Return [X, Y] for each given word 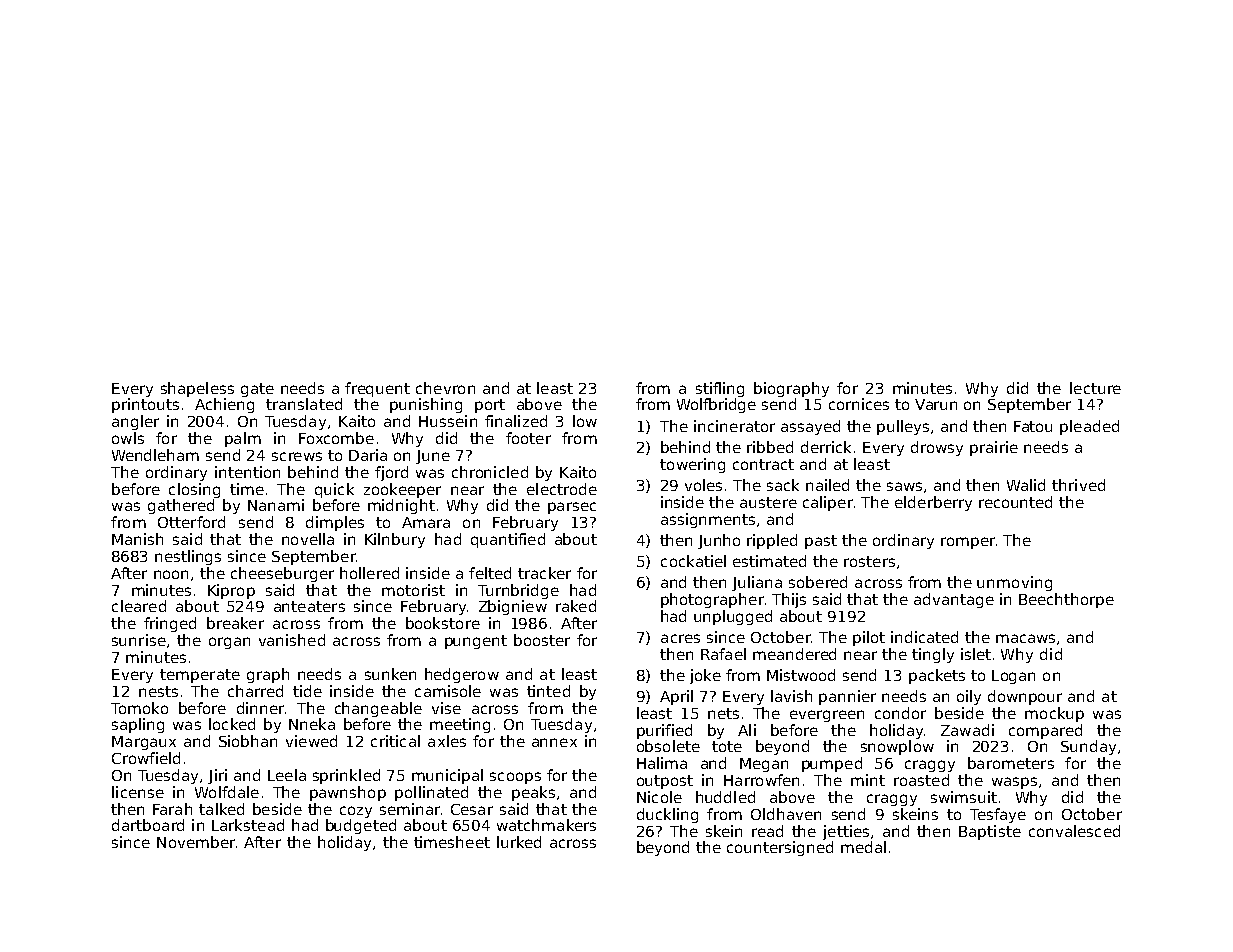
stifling [720, 389]
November [196, 842]
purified [664, 731]
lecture [1095, 388]
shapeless [197, 389]
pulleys [903, 427]
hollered [369, 573]
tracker [544, 573]
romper [968, 543]
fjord [391, 473]
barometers [1011, 763]
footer [528, 438]
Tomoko [139, 708]
